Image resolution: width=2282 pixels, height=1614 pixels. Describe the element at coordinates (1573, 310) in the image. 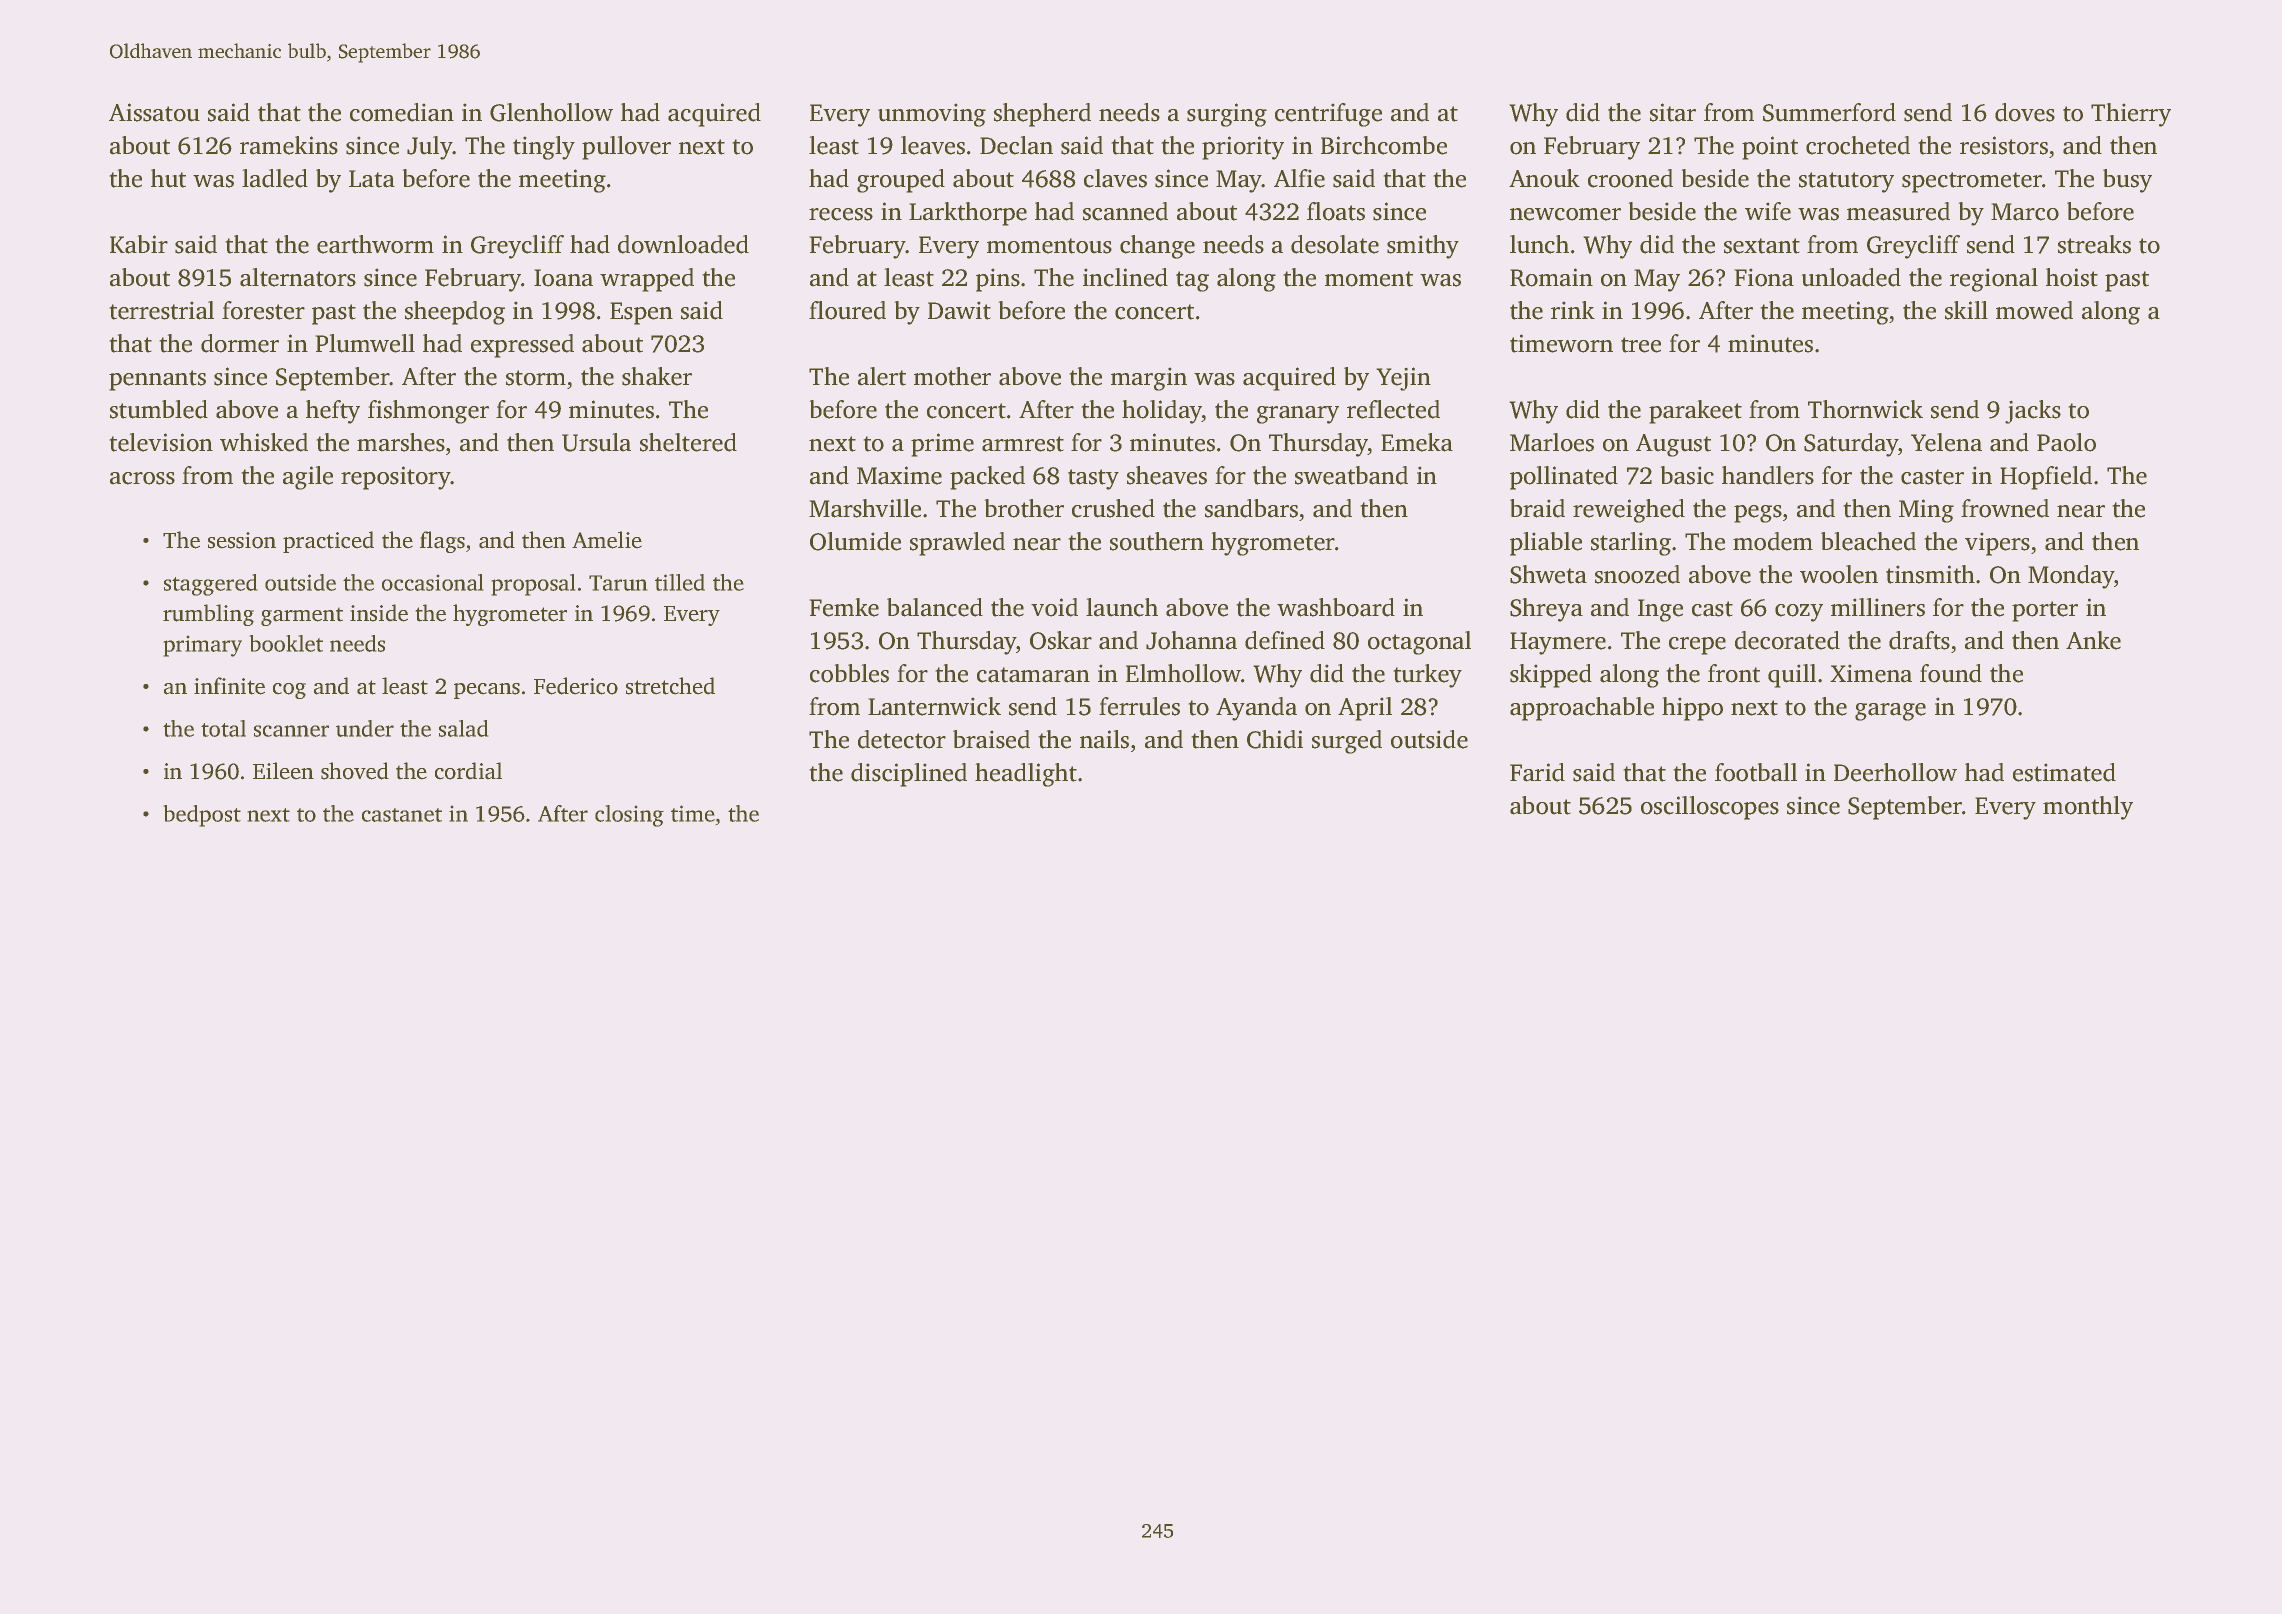

I see `rink` at that location.
